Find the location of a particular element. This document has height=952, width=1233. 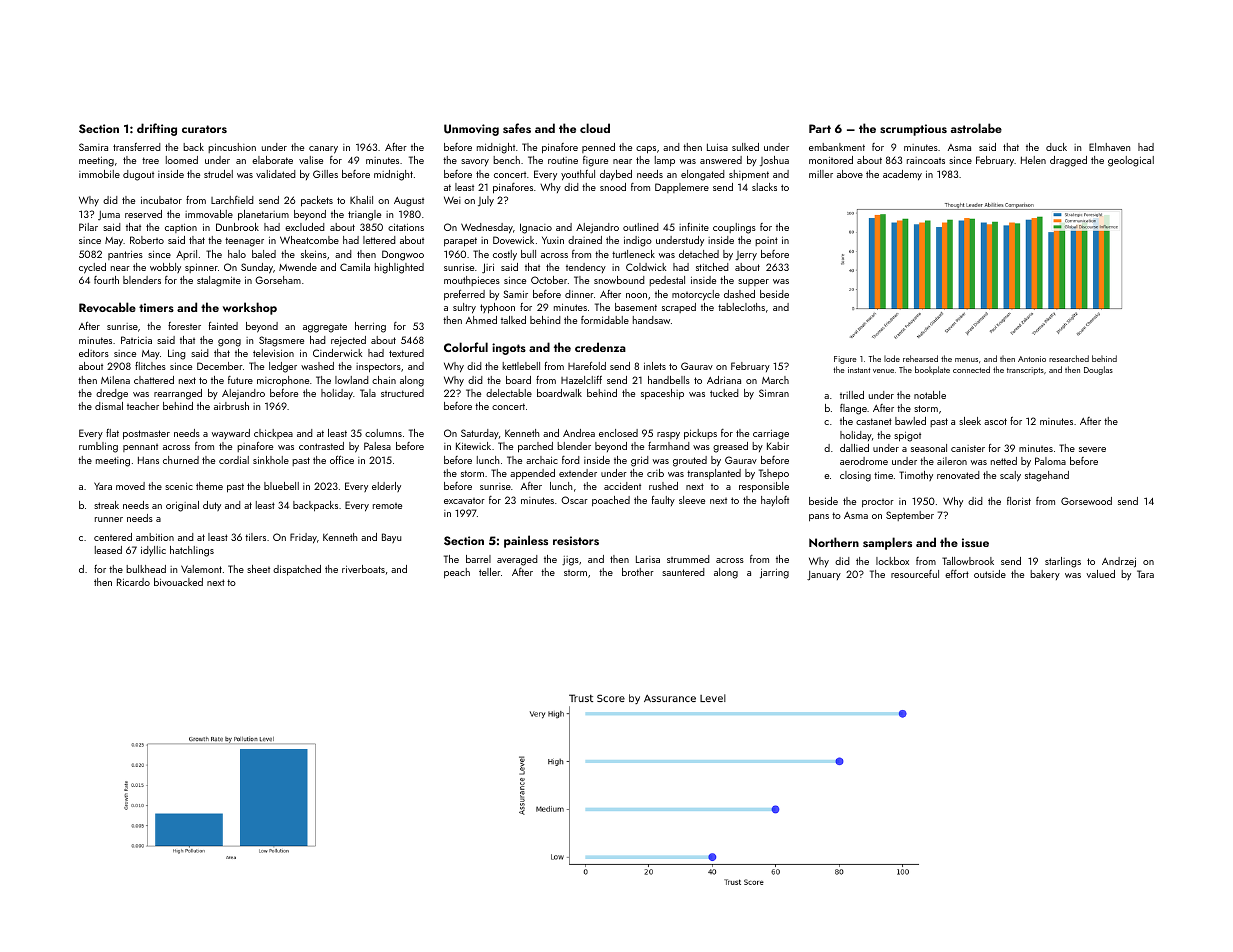

flat is located at coordinates (112, 433).
